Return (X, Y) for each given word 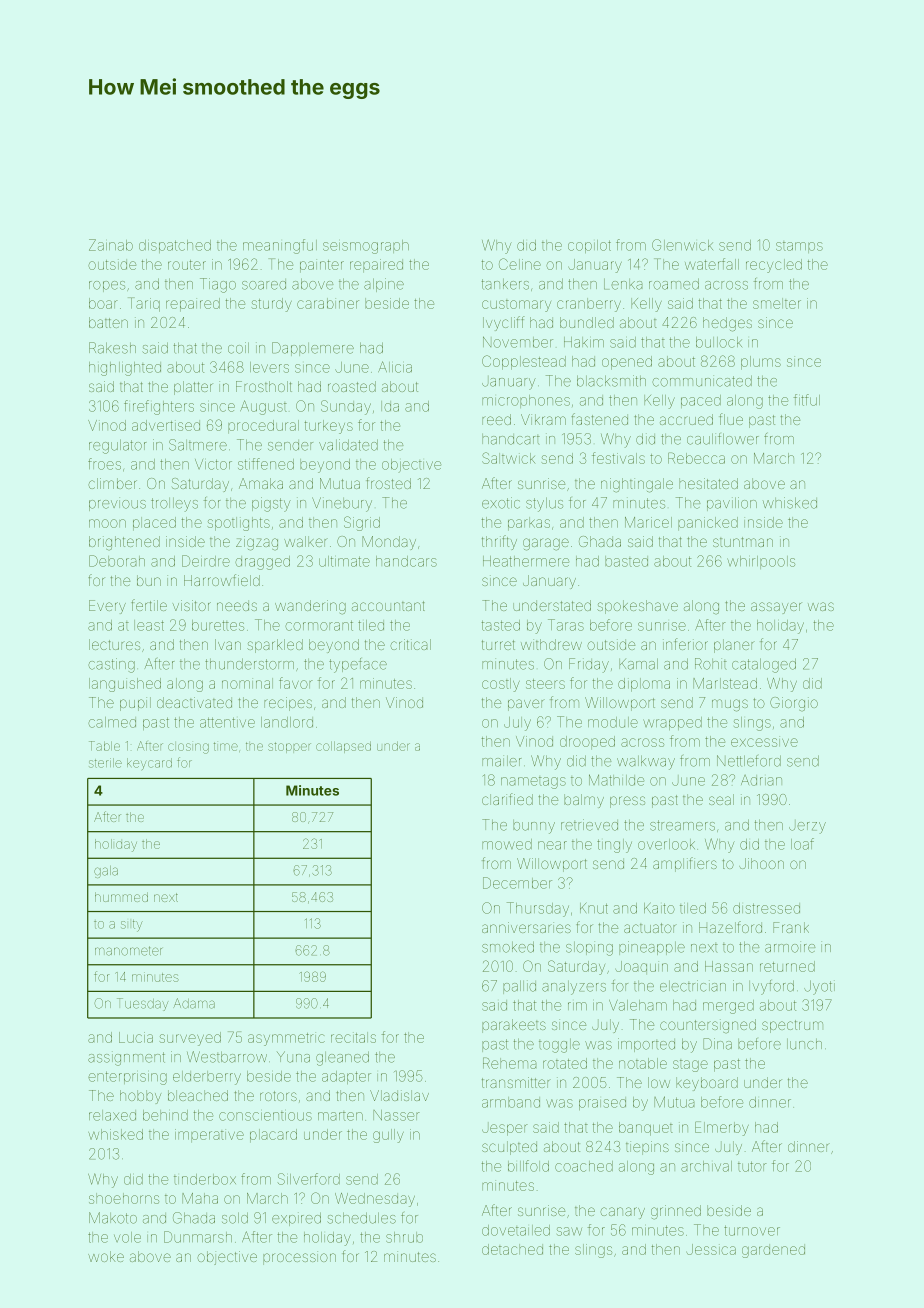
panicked (708, 523)
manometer (128, 951)
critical (410, 644)
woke (106, 1256)
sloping (589, 949)
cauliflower (723, 439)
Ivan (228, 644)
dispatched (175, 246)
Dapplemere (313, 349)
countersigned (708, 1026)
